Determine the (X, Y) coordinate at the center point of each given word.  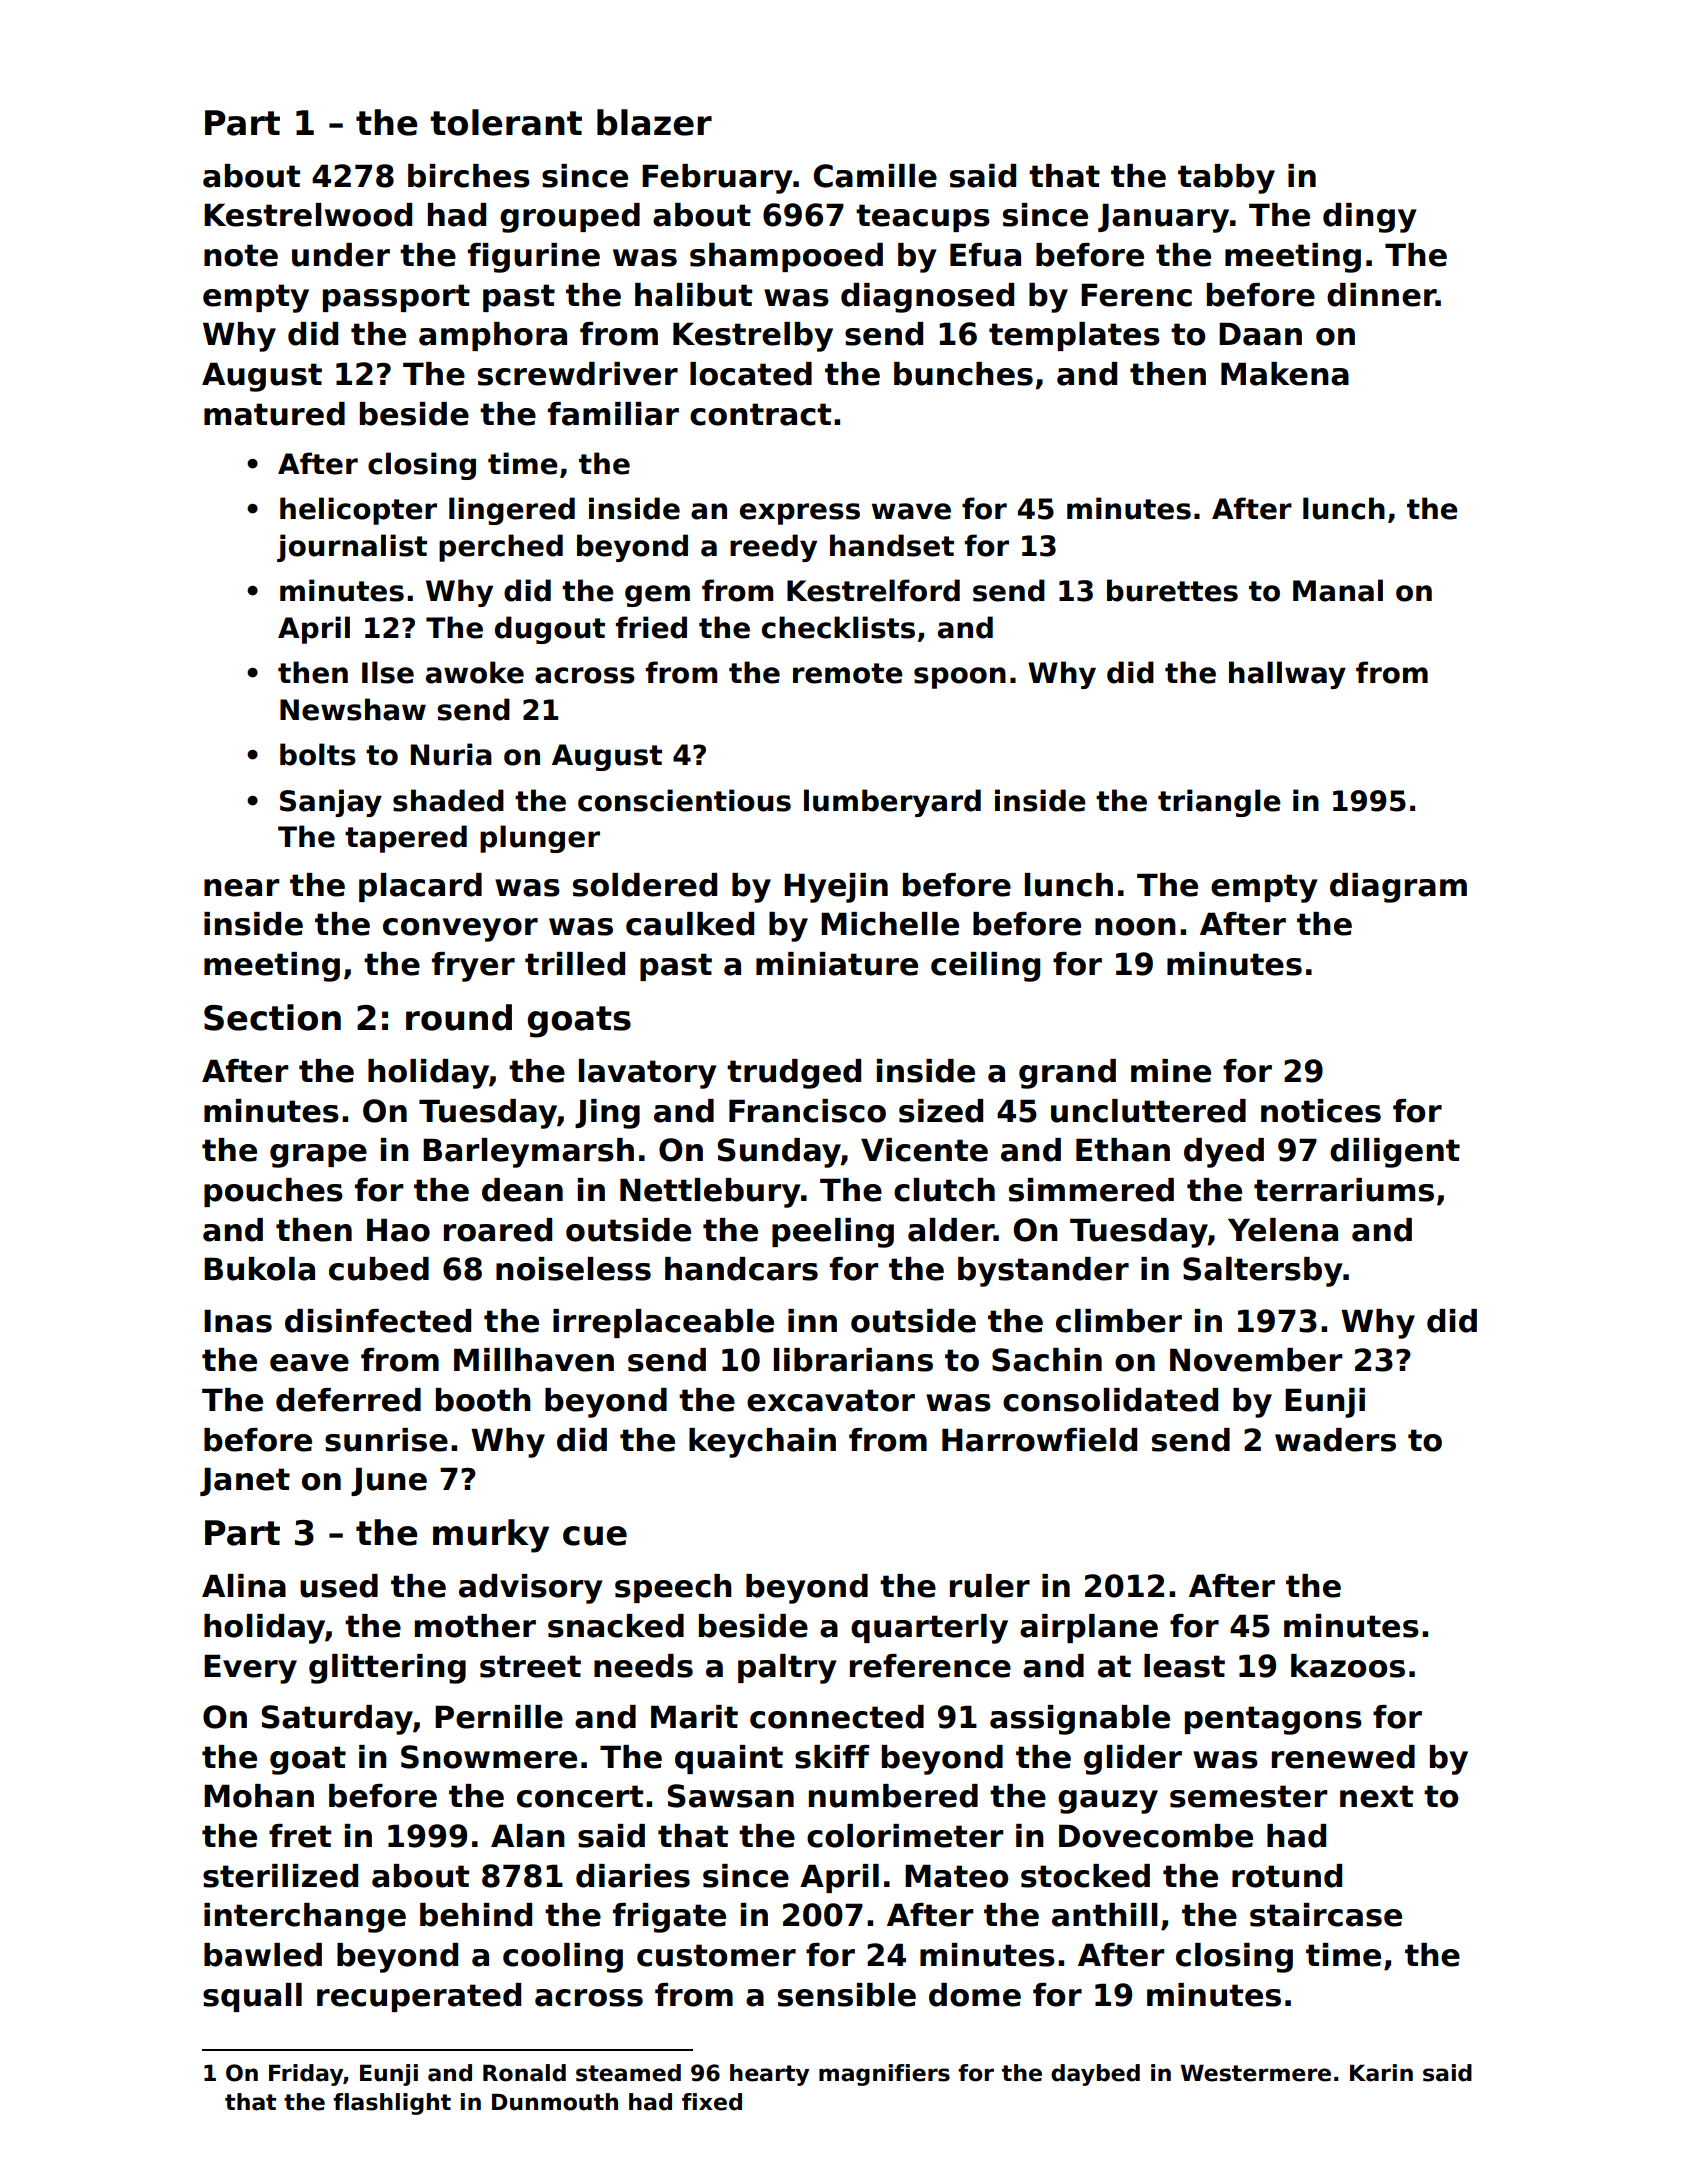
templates (1074, 336)
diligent (1395, 1153)
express (800, 514)
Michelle (890, 924)
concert (580, 1796)
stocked (1085, 1876)
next (1376, 1796)
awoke (475, 672)
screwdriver (578, 374)
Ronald (524, 2073)
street (530, 1666)
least (1184, 1666)
